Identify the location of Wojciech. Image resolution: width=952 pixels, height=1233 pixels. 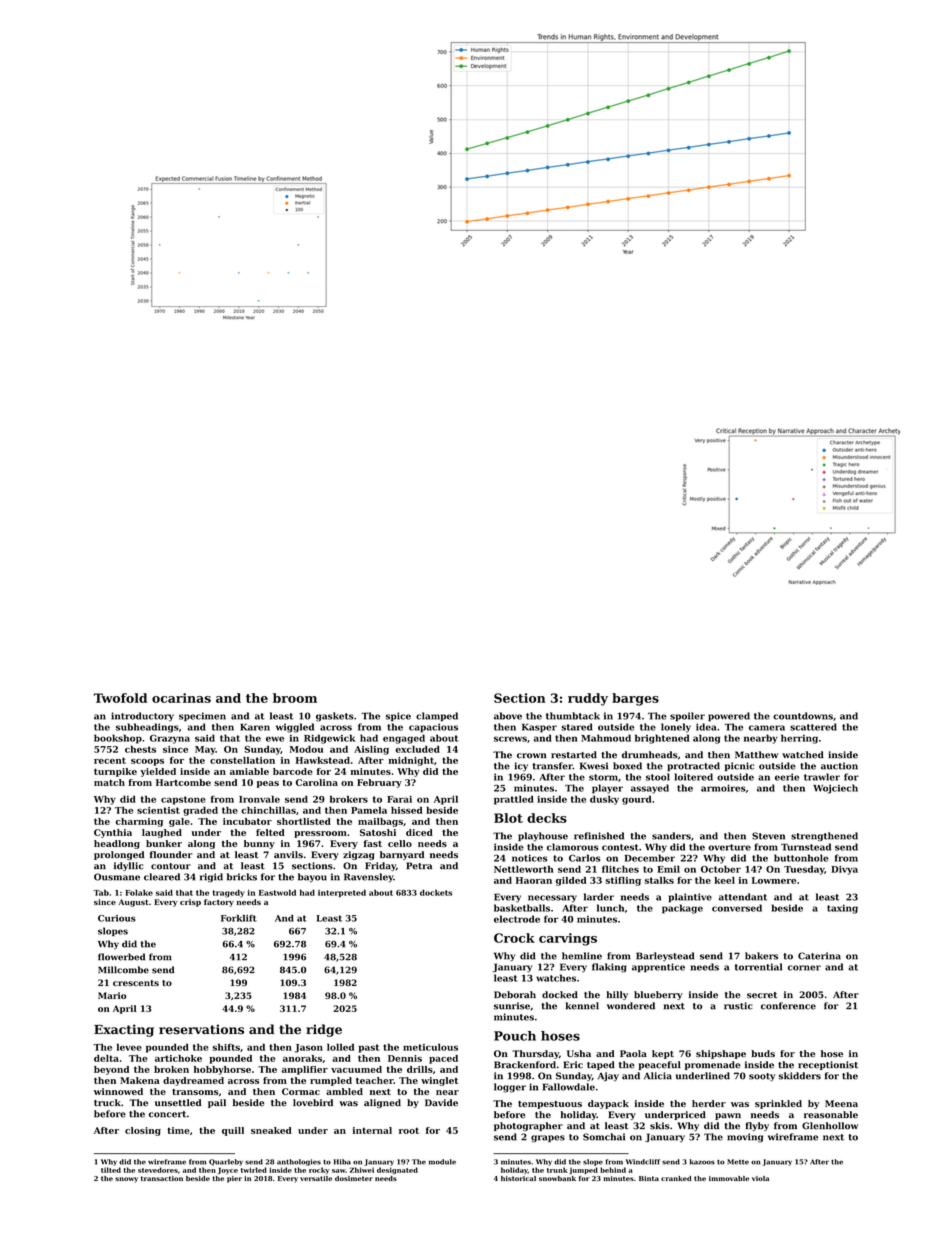
(835, 789).
